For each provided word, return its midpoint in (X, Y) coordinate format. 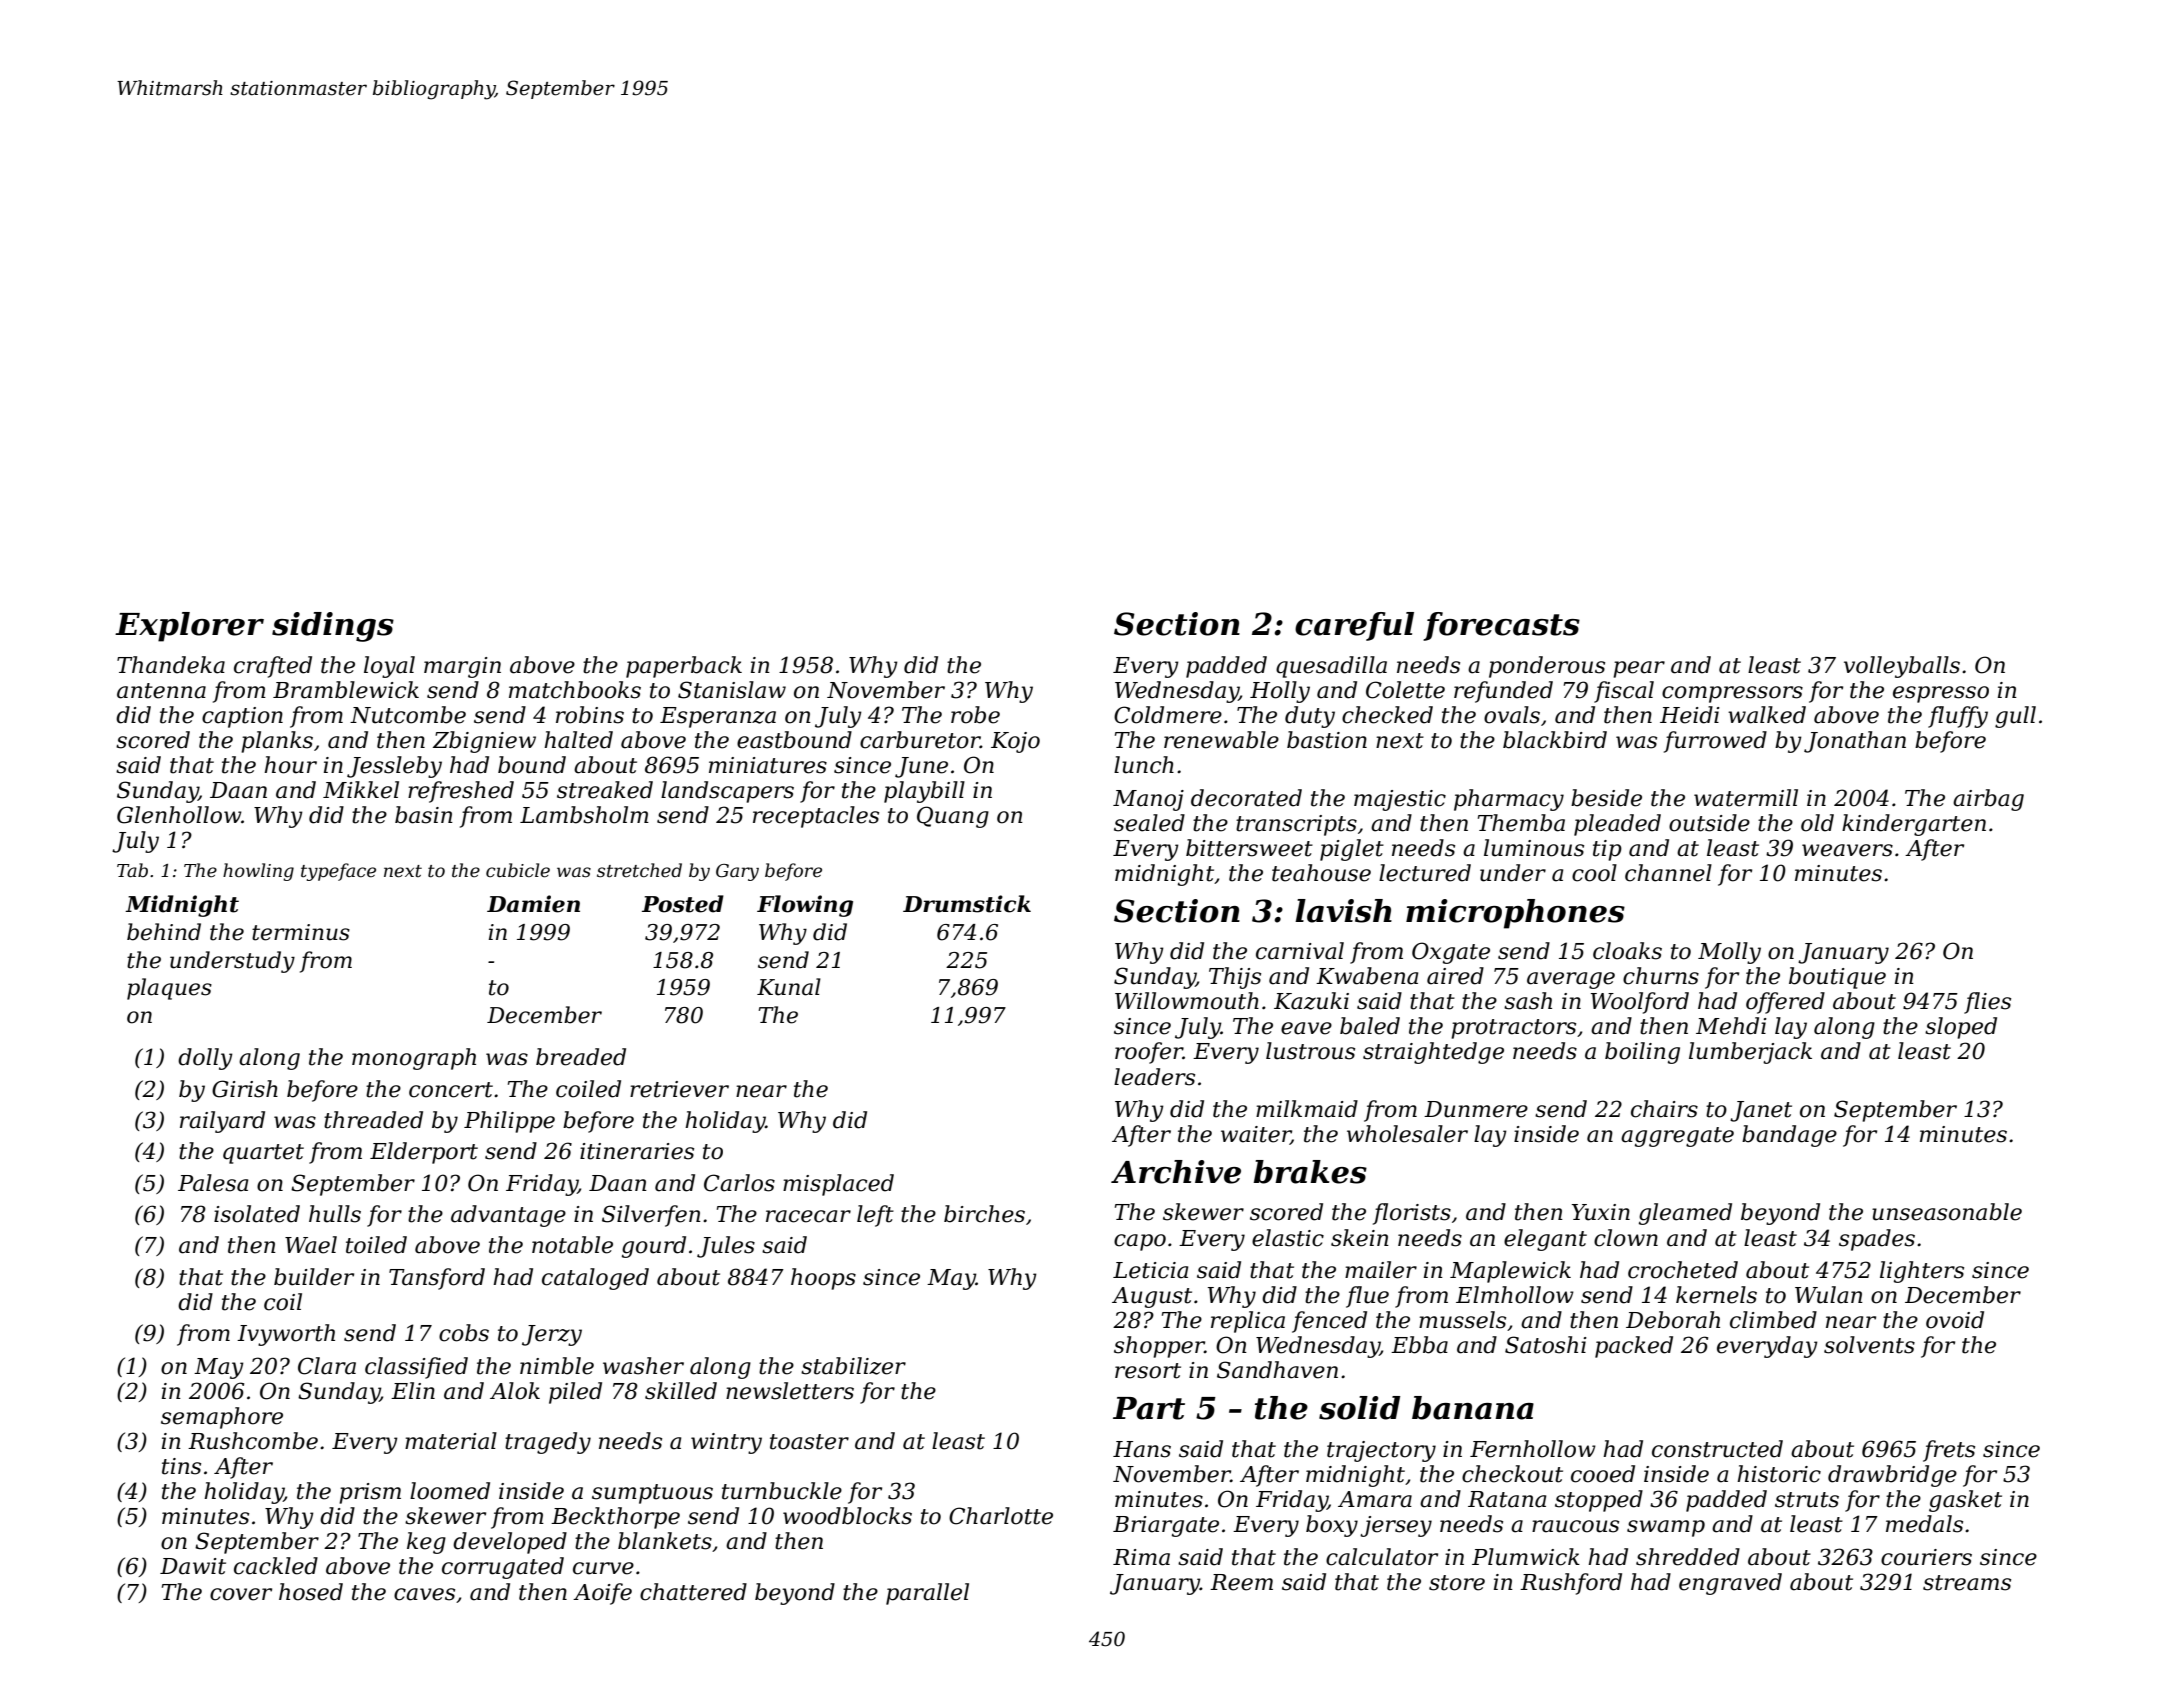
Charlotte (1001, 1516)
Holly (1280, 692)
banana (1473, 1408)
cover (241, 1594)
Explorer (189, 627)
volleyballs (1902, 667)
